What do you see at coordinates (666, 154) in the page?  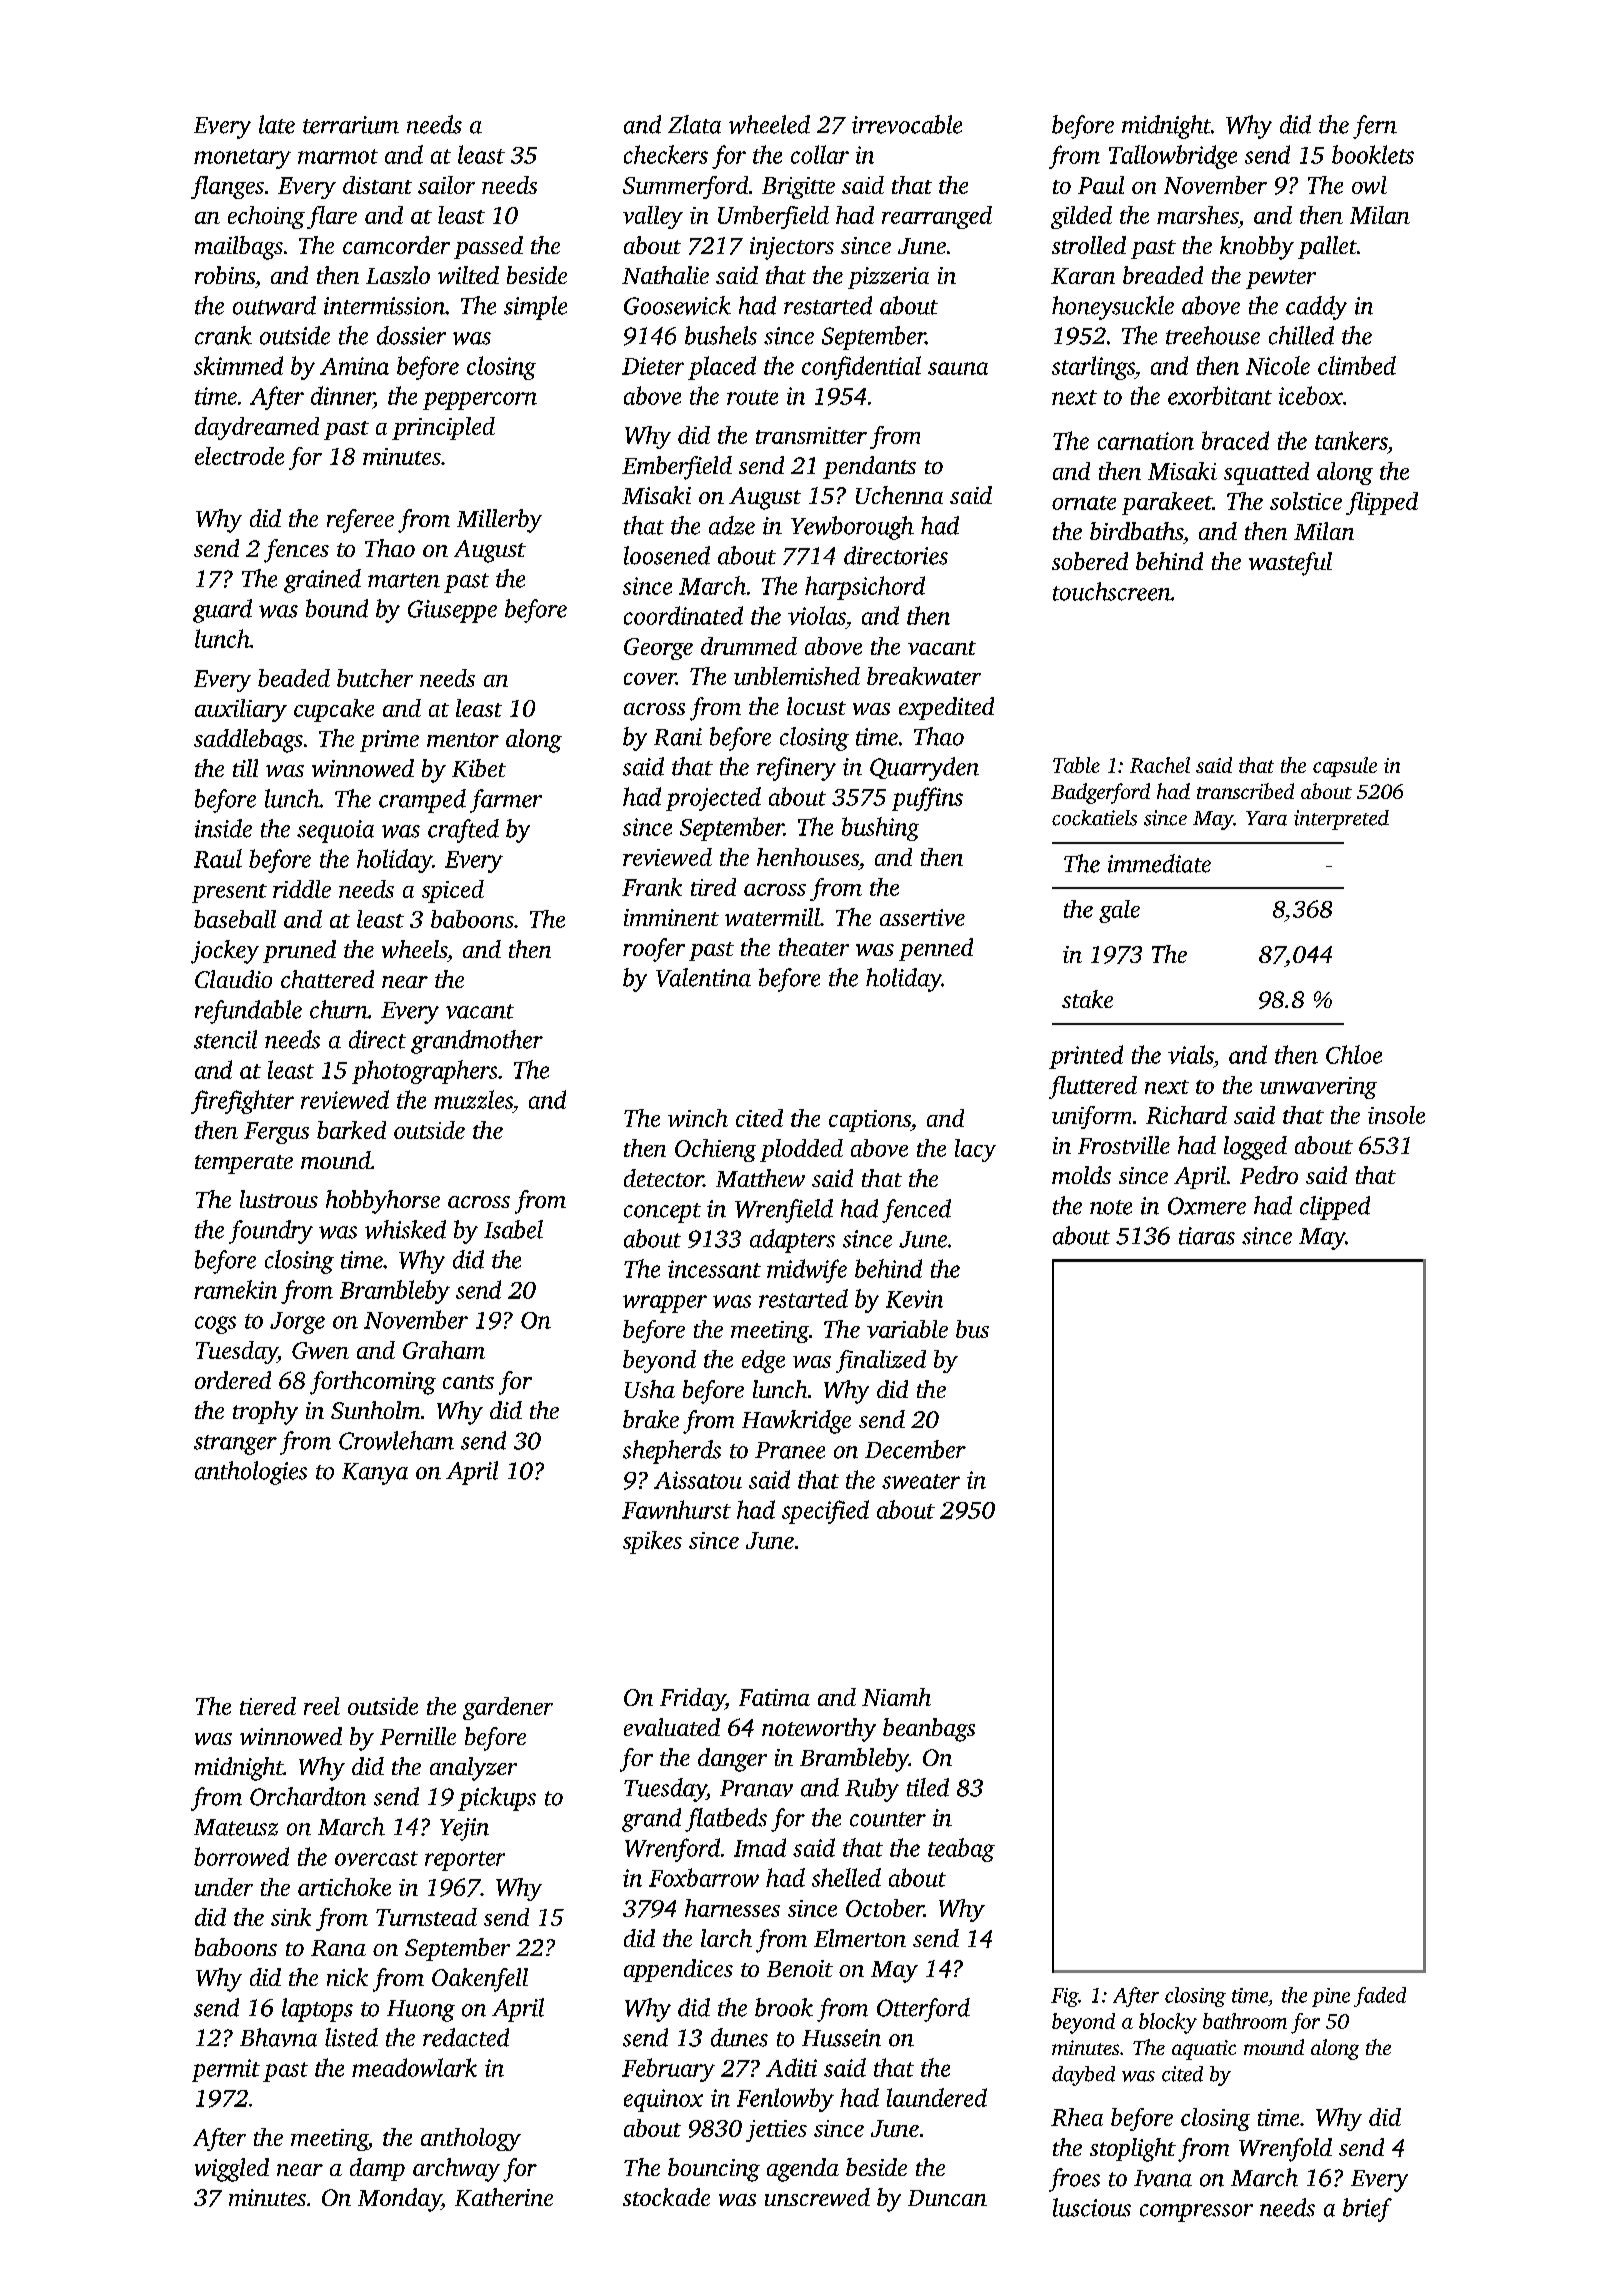 I see `checkers` at bounding box center [666, 154].
